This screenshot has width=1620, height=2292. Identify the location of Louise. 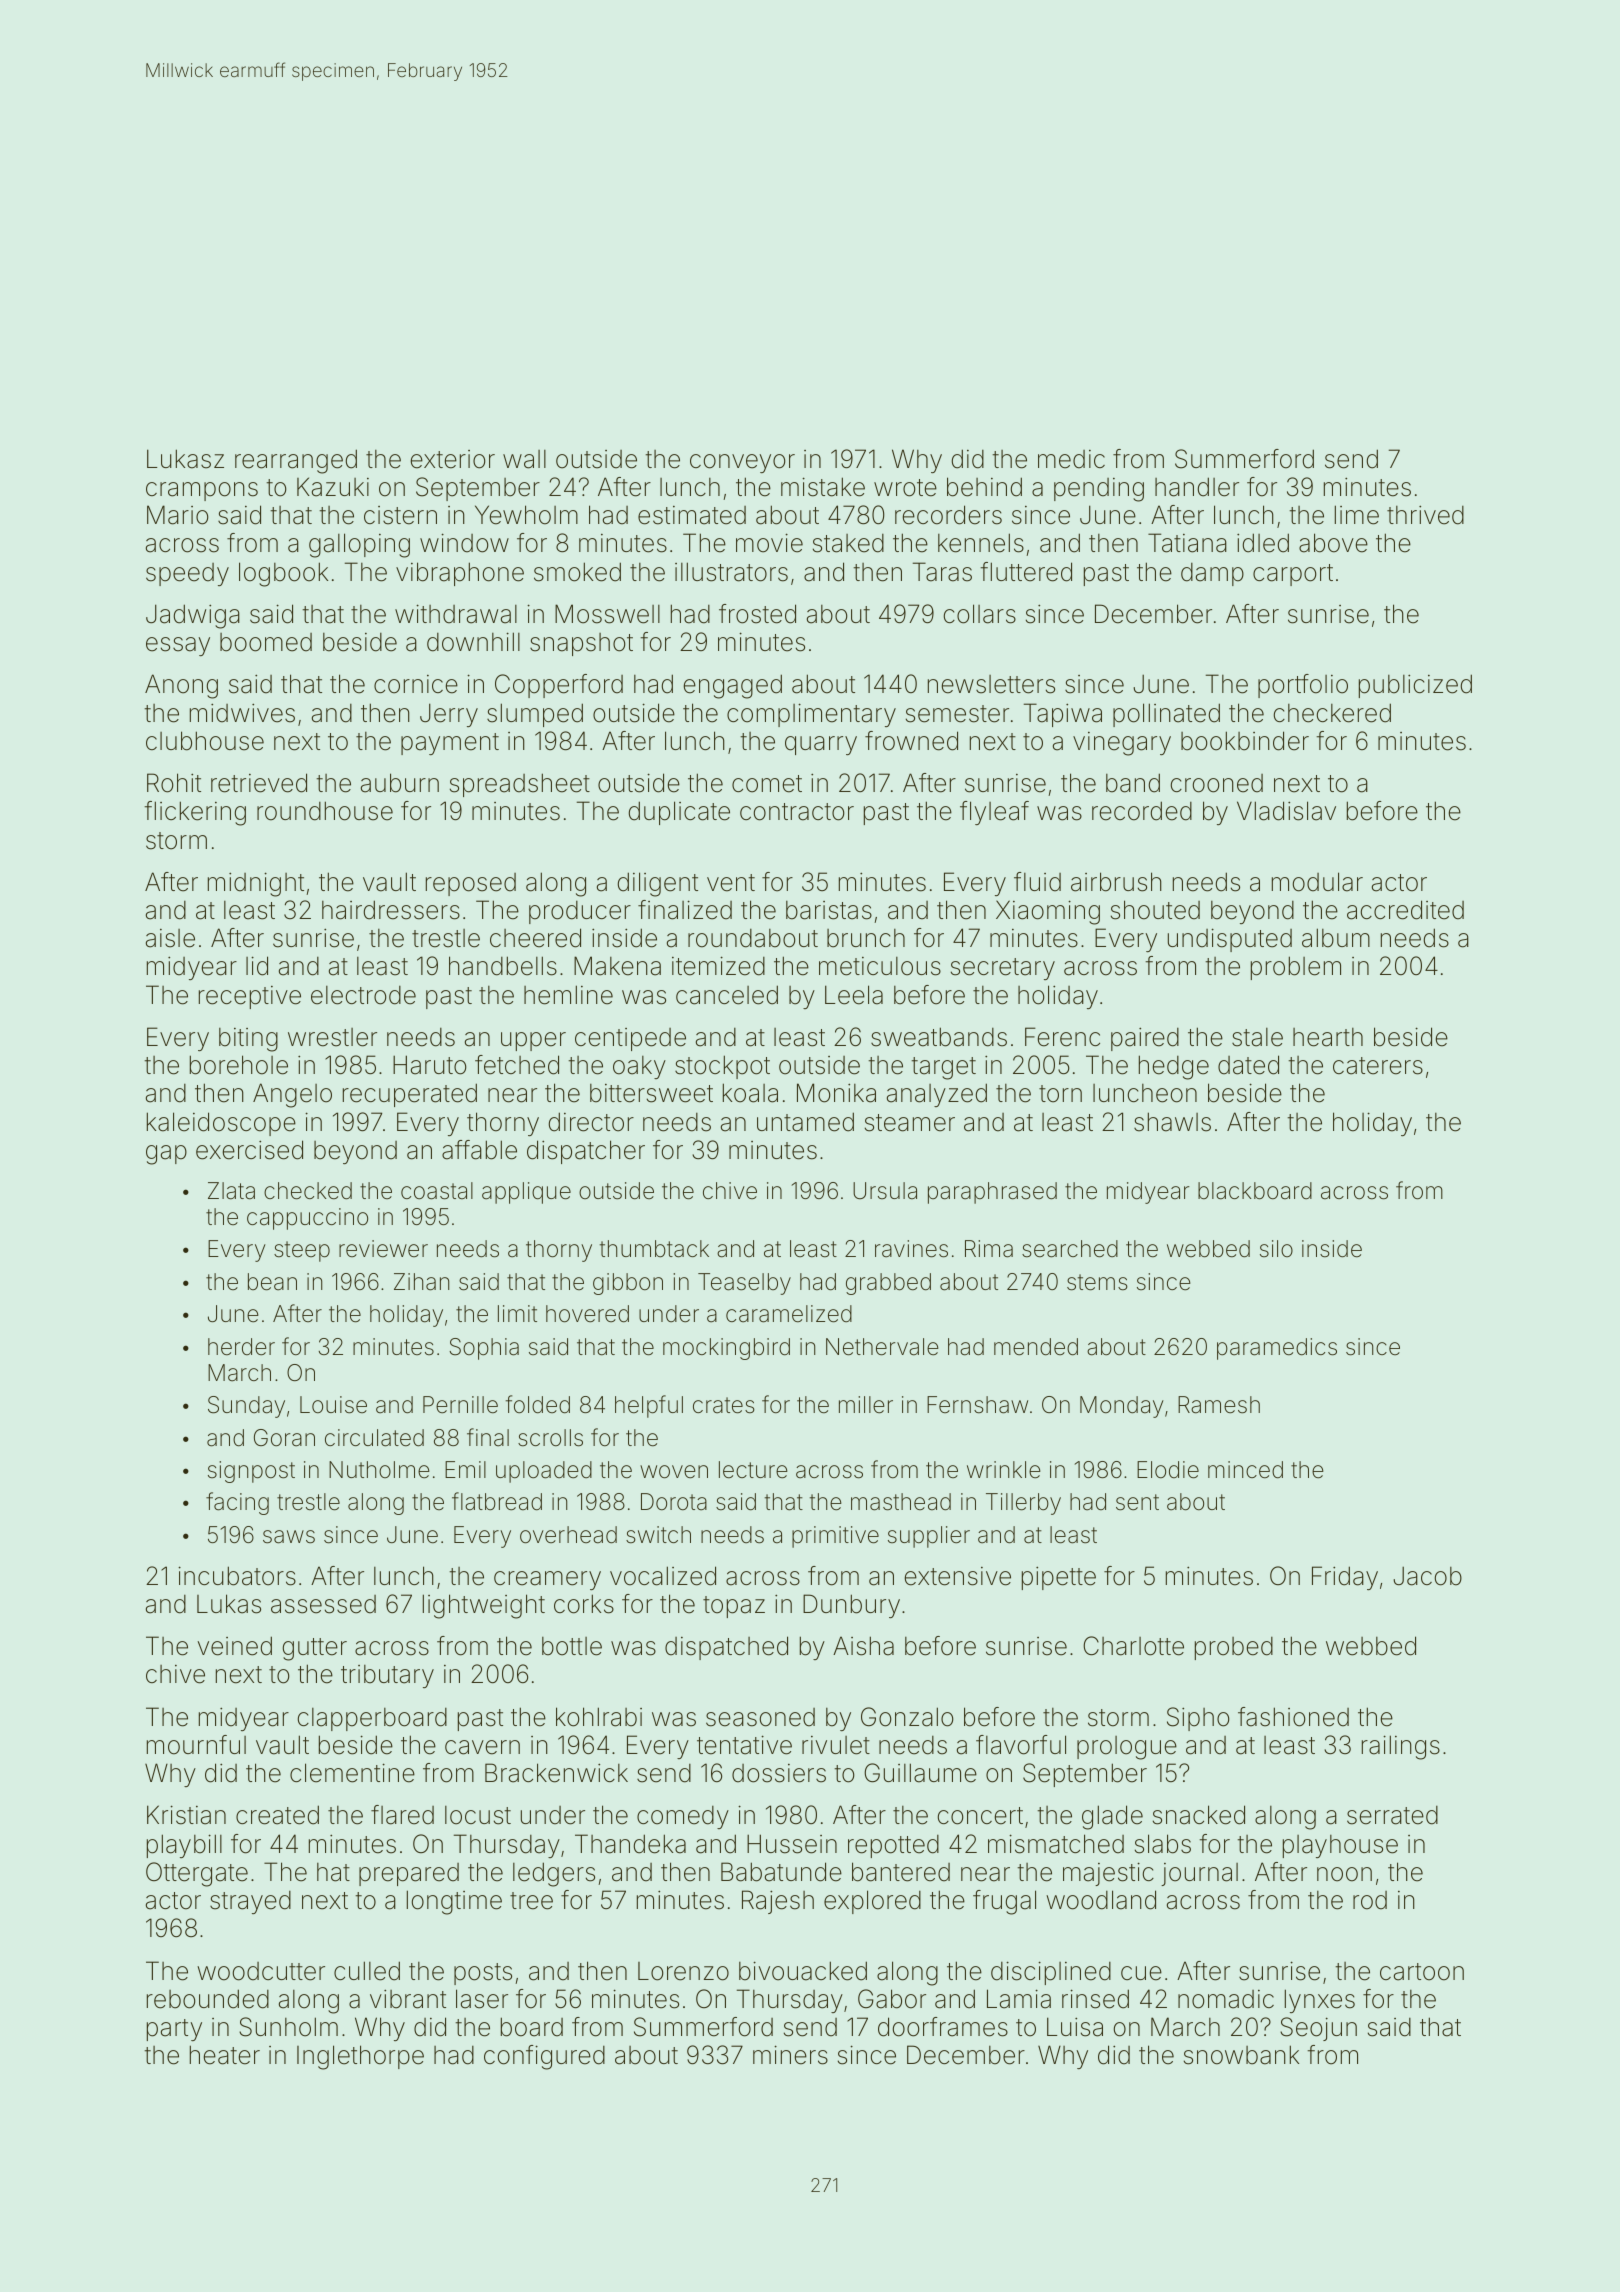
(333, 1405).
